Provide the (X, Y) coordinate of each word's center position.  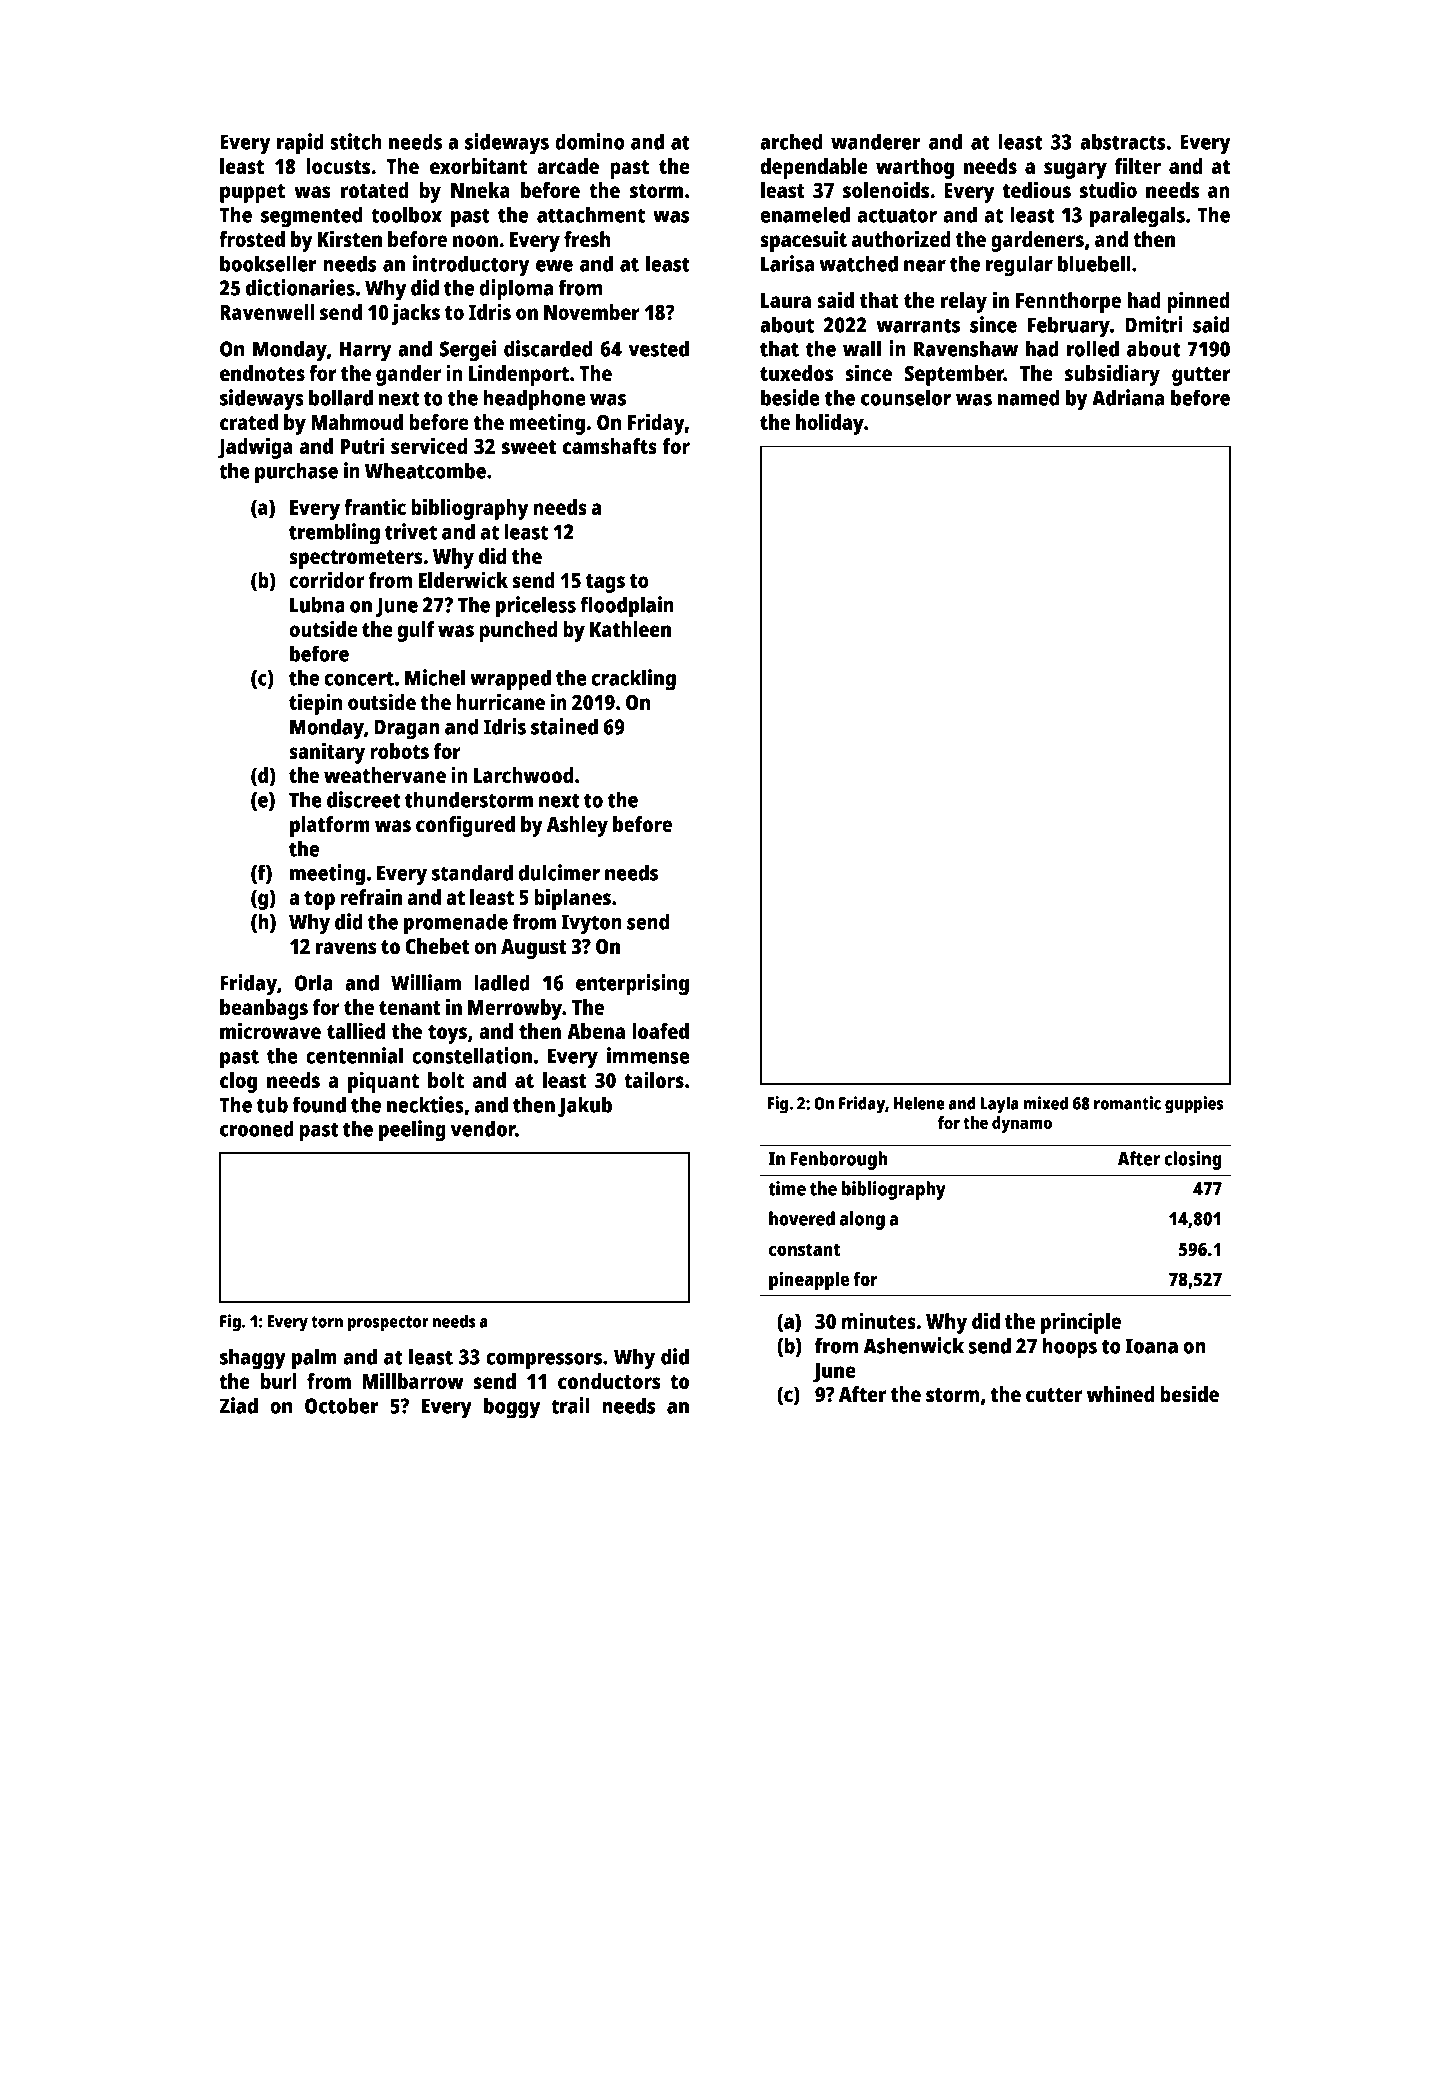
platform (330, 826)
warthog (915, 168)
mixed (1045, 1103)
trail (570, 1405)
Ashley (577, 826)
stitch (356, 141)
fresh (587, 239)
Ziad (239, 1405)
